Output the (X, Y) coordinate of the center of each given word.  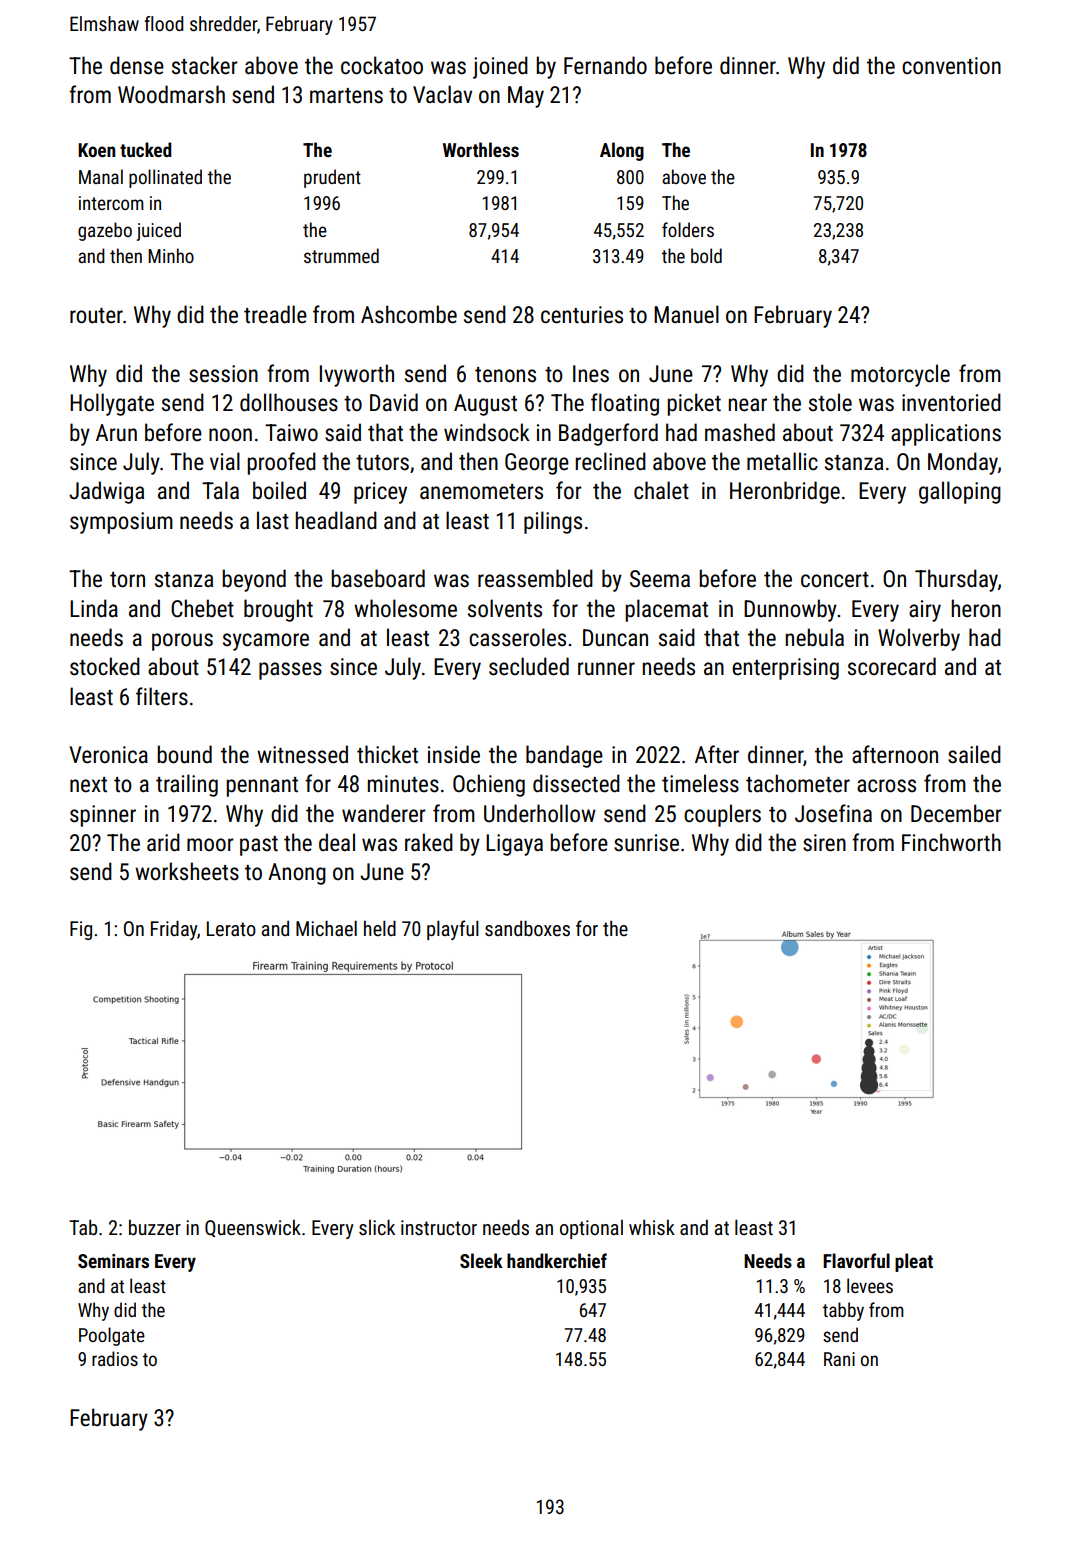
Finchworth (951, 842)
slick (377, 1227)
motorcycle (900, 375)
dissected (576, 783)
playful (453, 930)
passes (290, 671)
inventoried (951, 402)
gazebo (105, 231)
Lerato (231, 928)
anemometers (481, 492)
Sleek (481, 1260)
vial (225, 461)
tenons (505, 375)
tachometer (798, 783)
